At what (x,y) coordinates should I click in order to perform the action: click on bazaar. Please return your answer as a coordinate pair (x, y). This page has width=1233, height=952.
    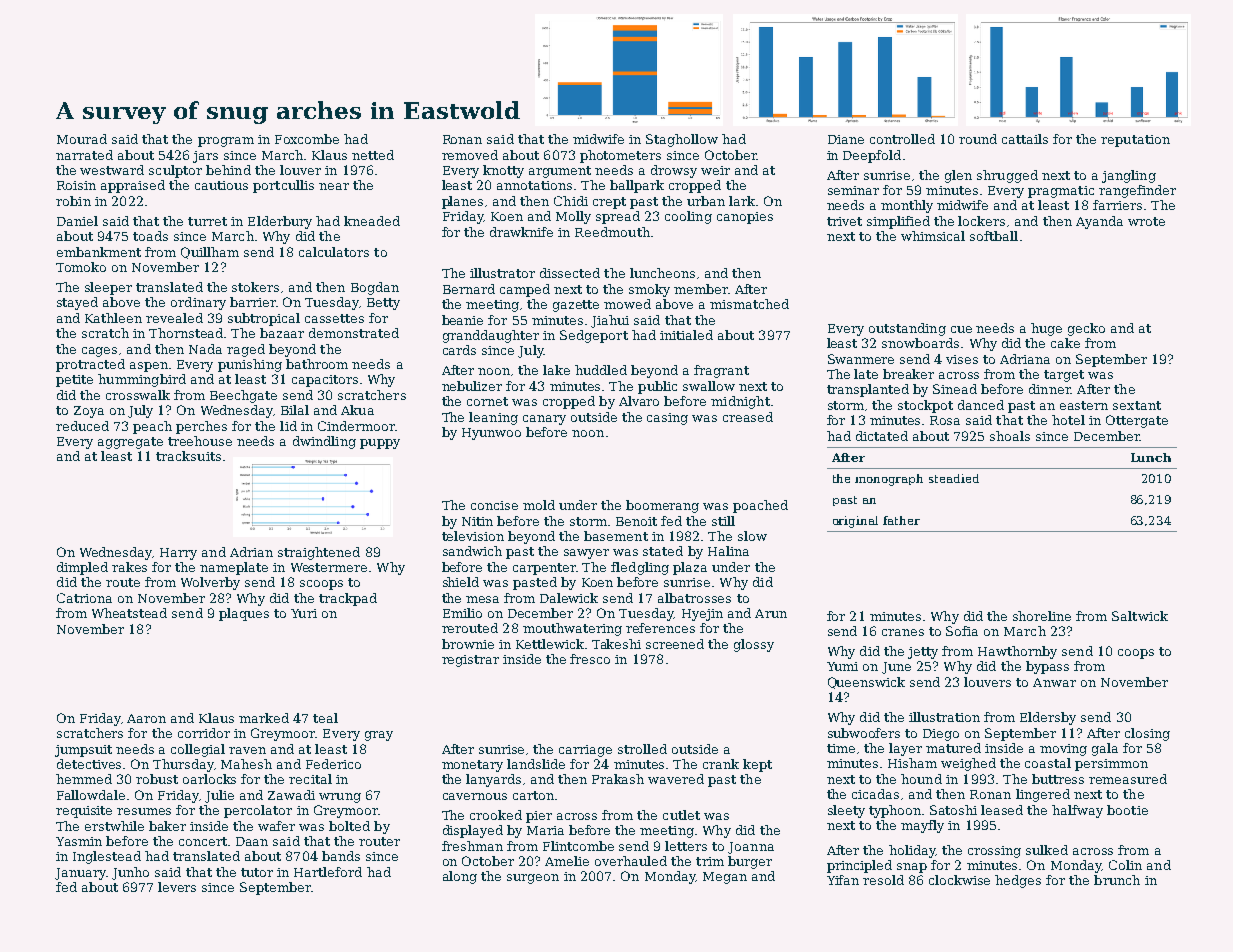
    Looking at the image, I should click on (282, 333).
